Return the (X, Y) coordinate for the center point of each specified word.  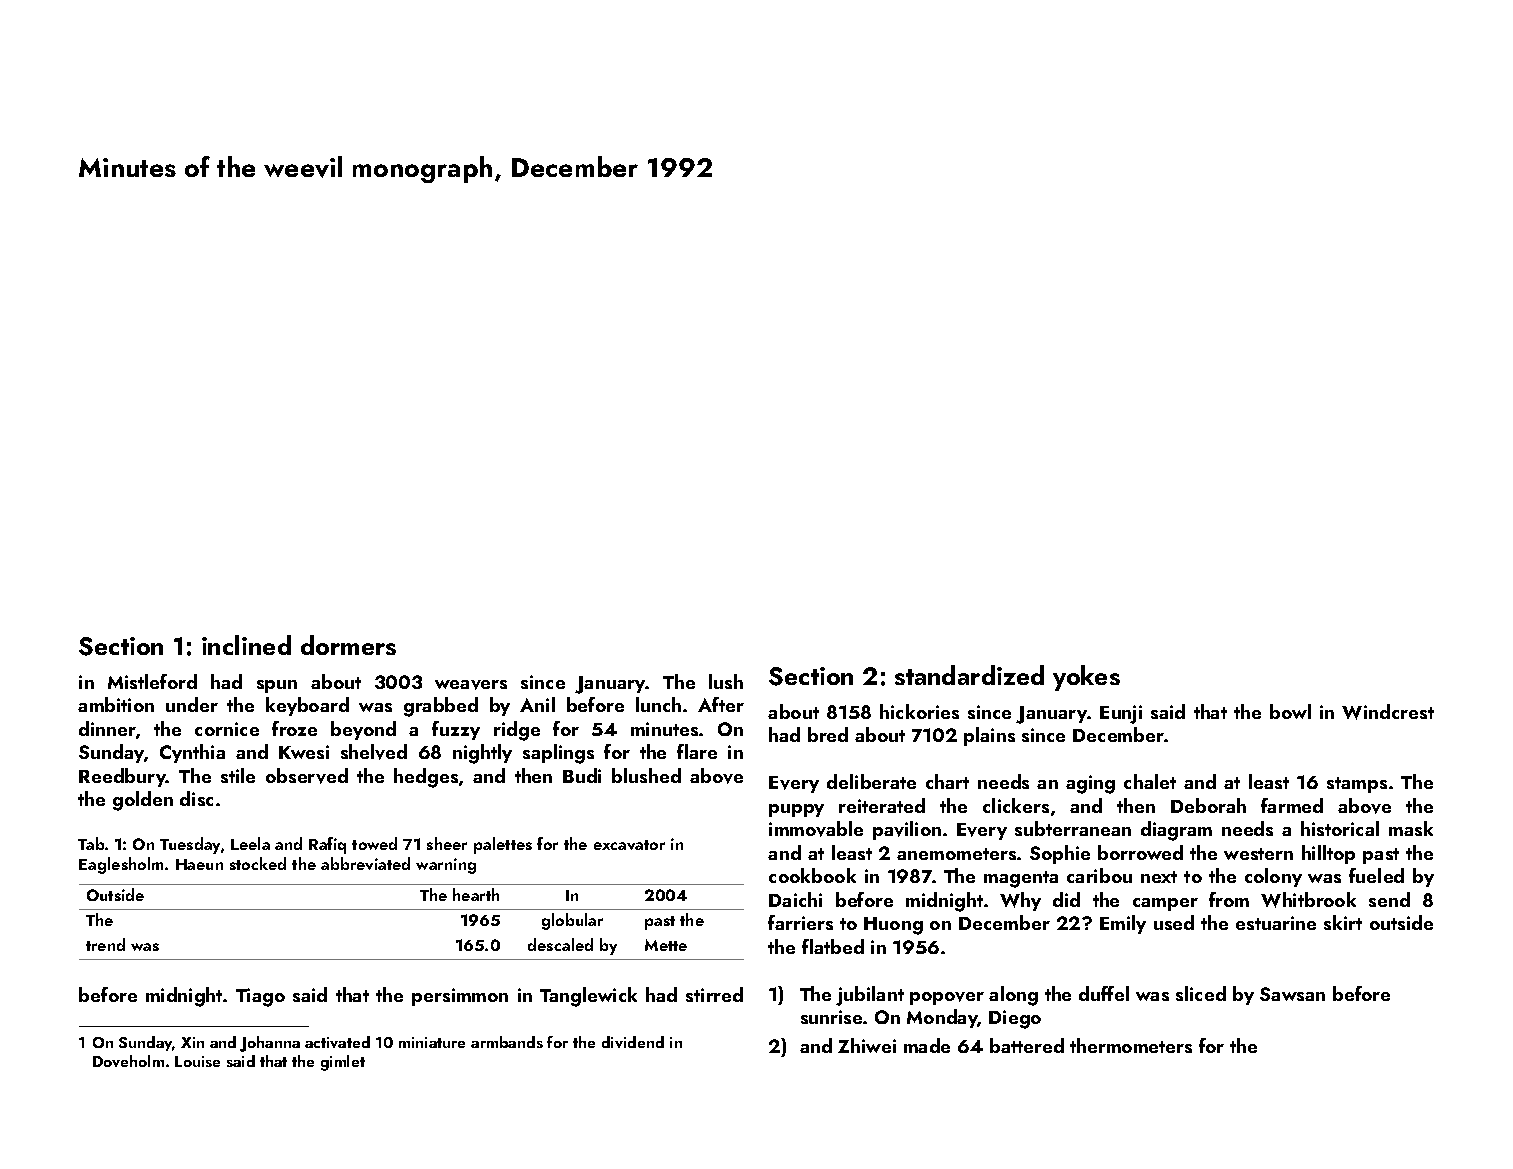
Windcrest (1388, 712)
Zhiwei (867, 1045)
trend (105, 944)
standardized (969, 675)
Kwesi (304, 752)
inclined (246, 645)
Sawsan (1292, 994)
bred (828, 734)
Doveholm (128, 1061)
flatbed (833, 946)
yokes (1086, 678)
